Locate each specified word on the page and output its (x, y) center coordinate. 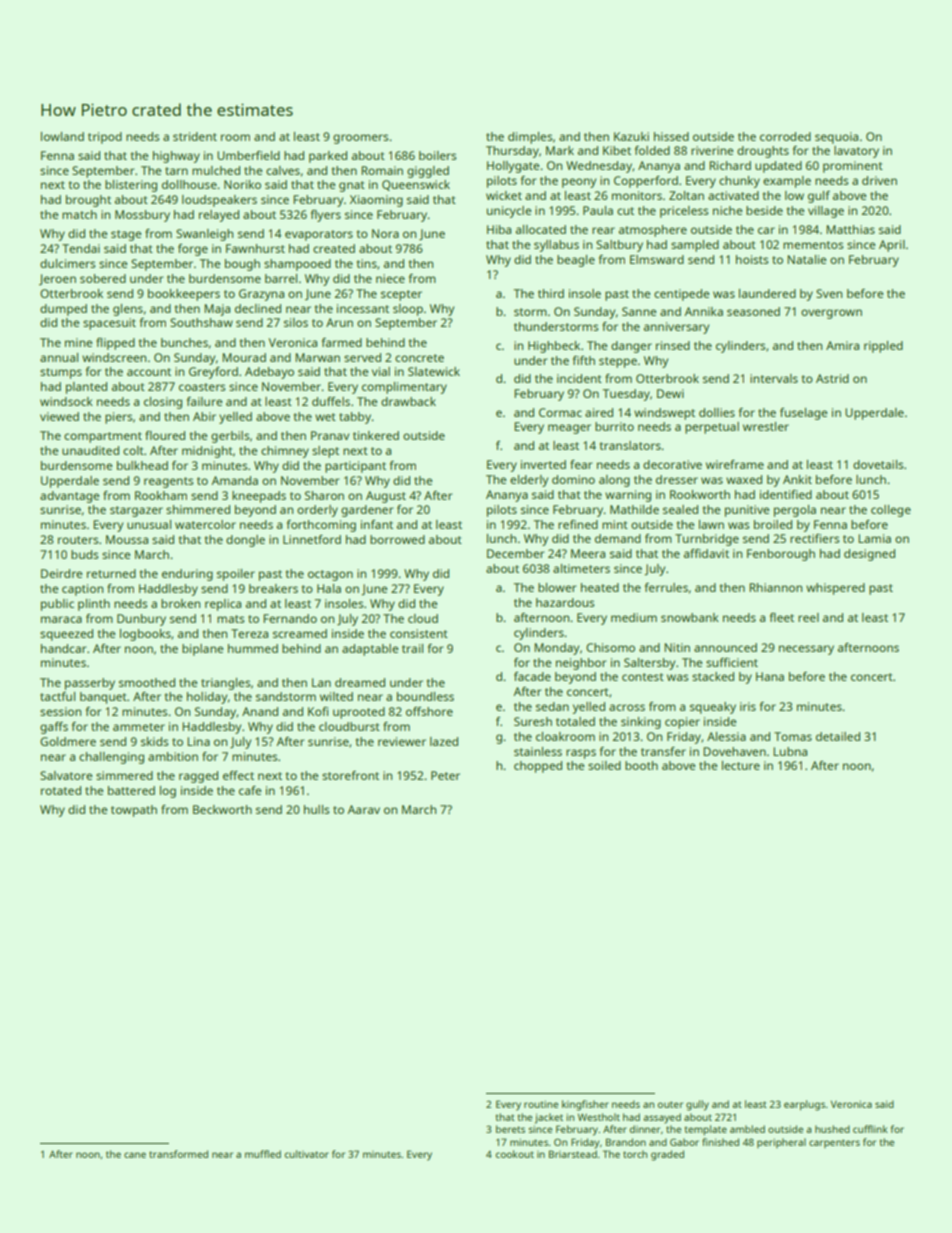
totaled (575, 721)
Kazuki (631, 136)
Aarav (363, 809)
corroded (785, 136)
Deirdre (61, 573)
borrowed (397, 539)
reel (808, 617)
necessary (806, 650)
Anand (260, 711)
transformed (178, 1154)
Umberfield (248, 155)
